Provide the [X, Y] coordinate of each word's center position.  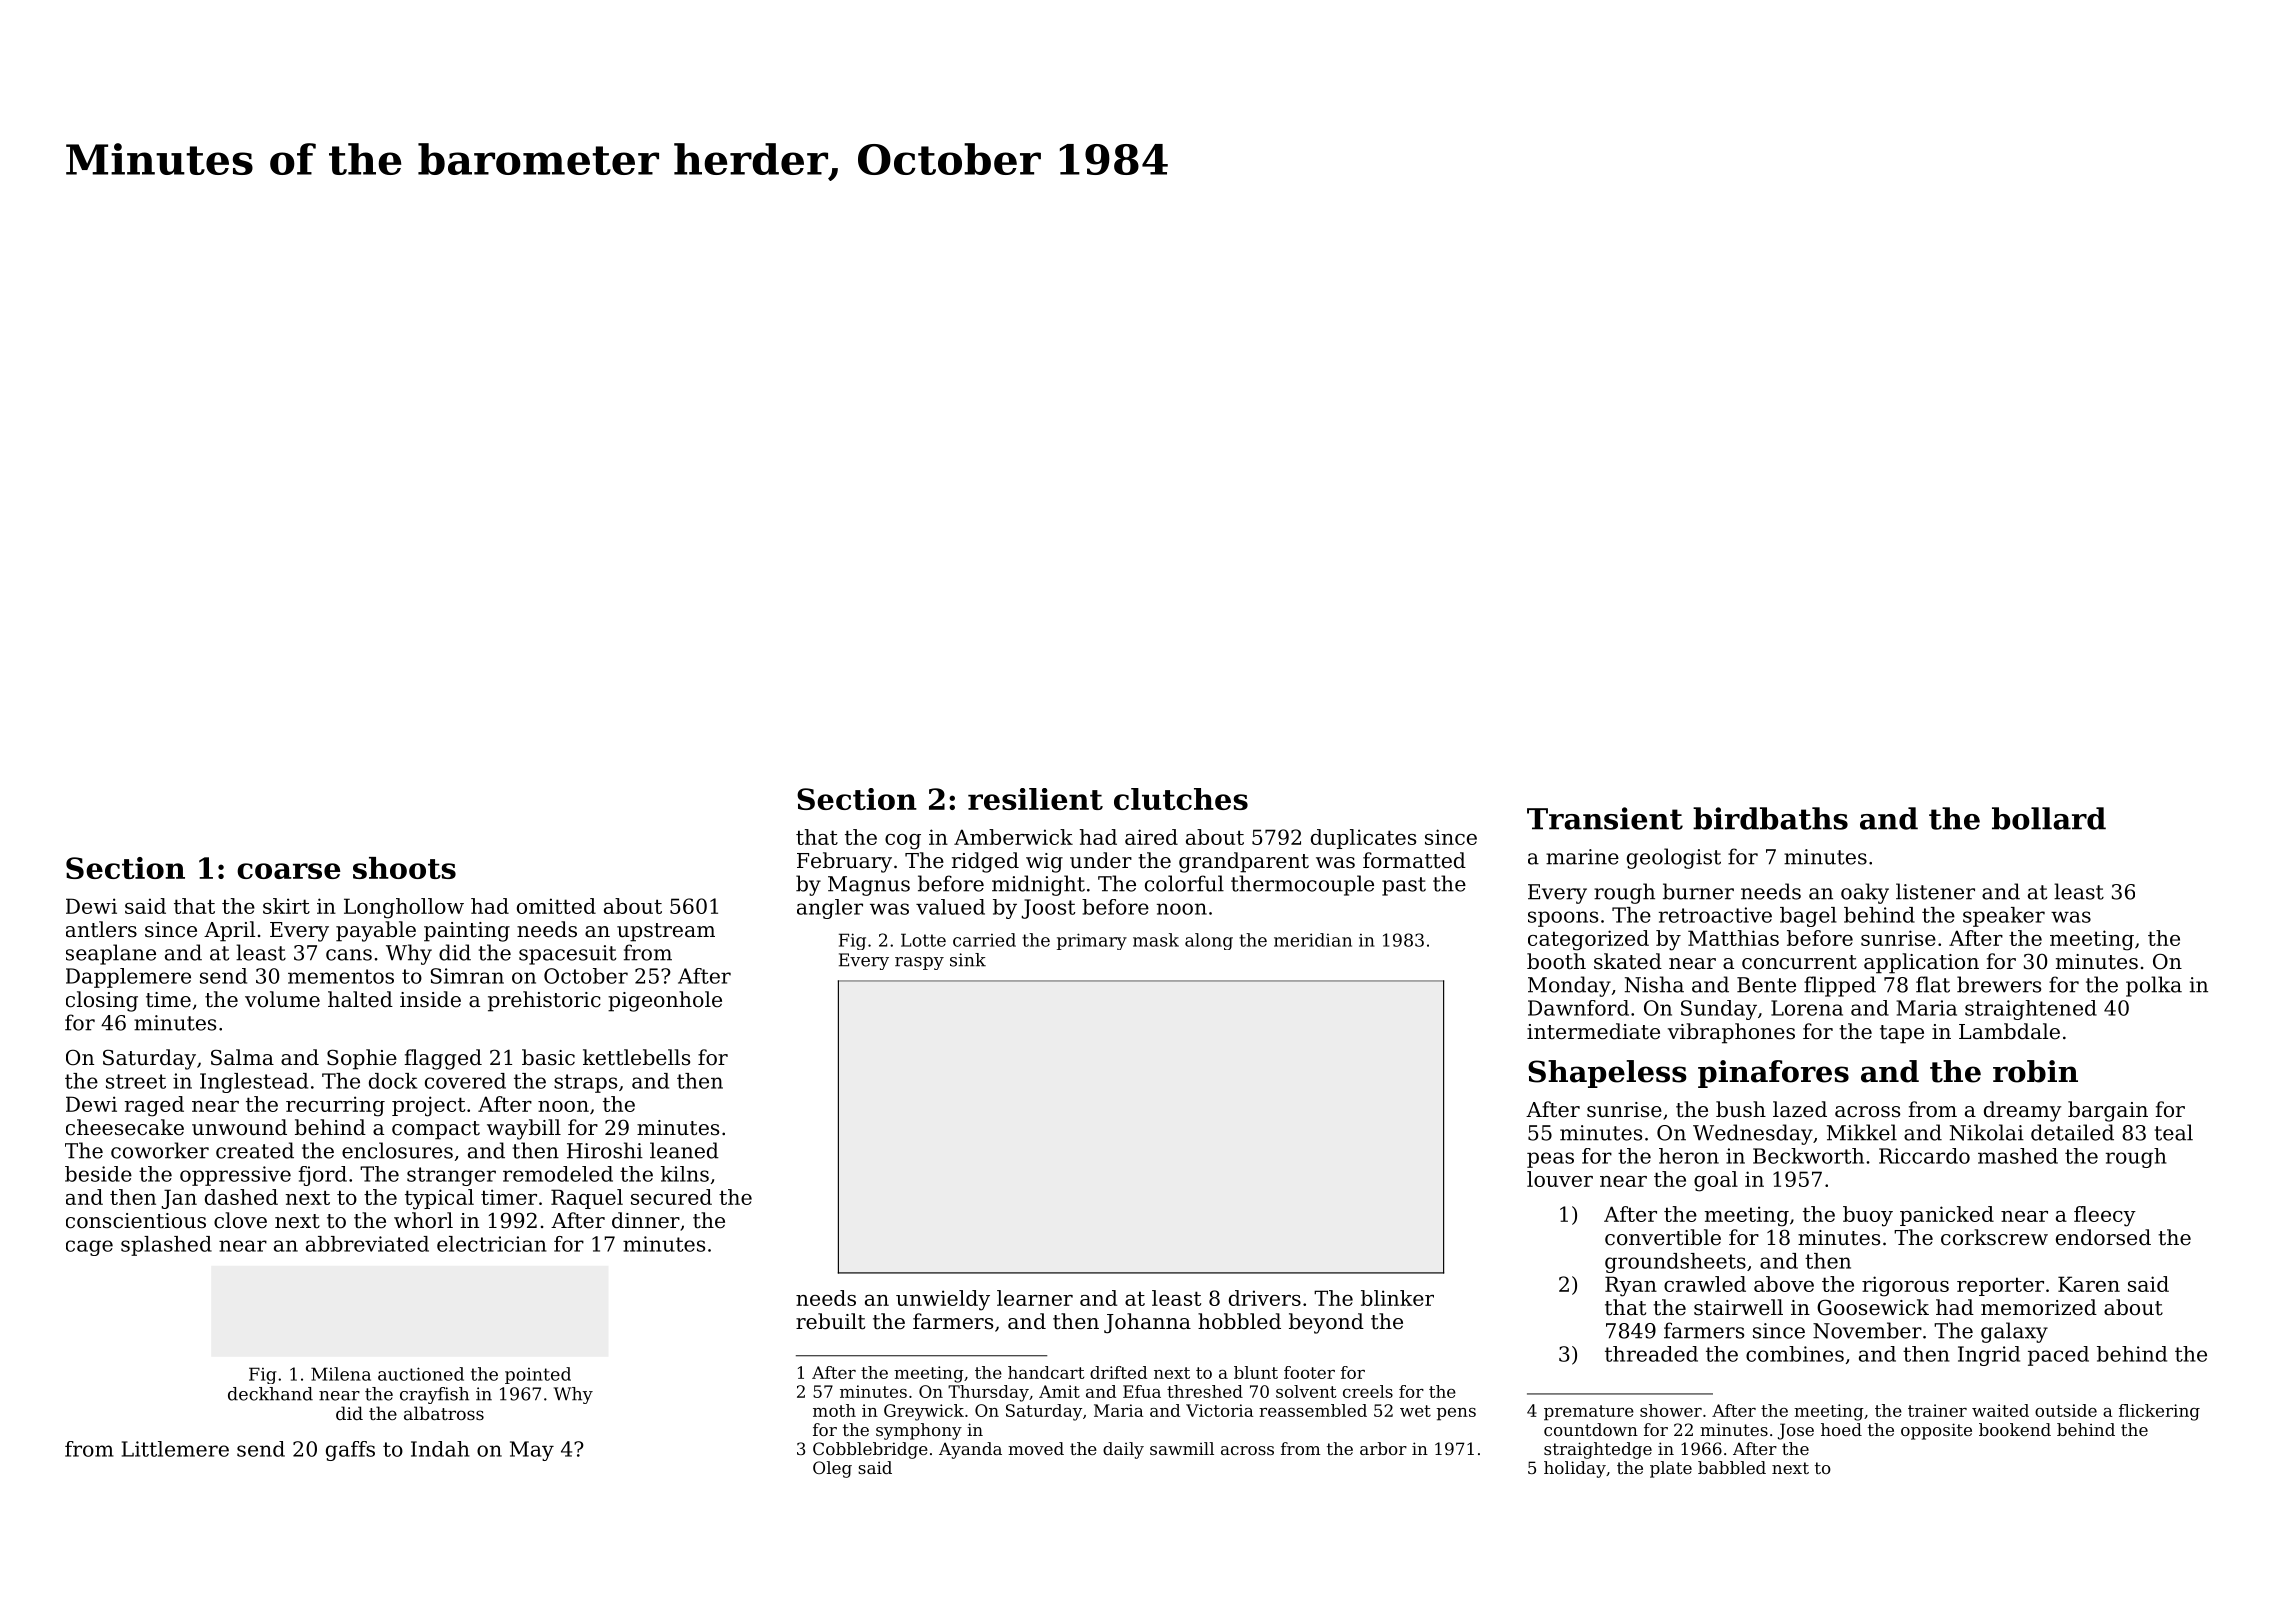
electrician [492, 1244]
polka [2154, 986]
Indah [440, 1449]
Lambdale [2009, 1031]
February [844, 862]
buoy [1868, 1216]
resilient [1035, 799]
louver [1560, 1179]
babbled [1732, 1467]
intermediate [1593, 1031]
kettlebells [636, 1057]
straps [585, 1083]
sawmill [1182, 1448]
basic [548, 1057]
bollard [2049, 818]
